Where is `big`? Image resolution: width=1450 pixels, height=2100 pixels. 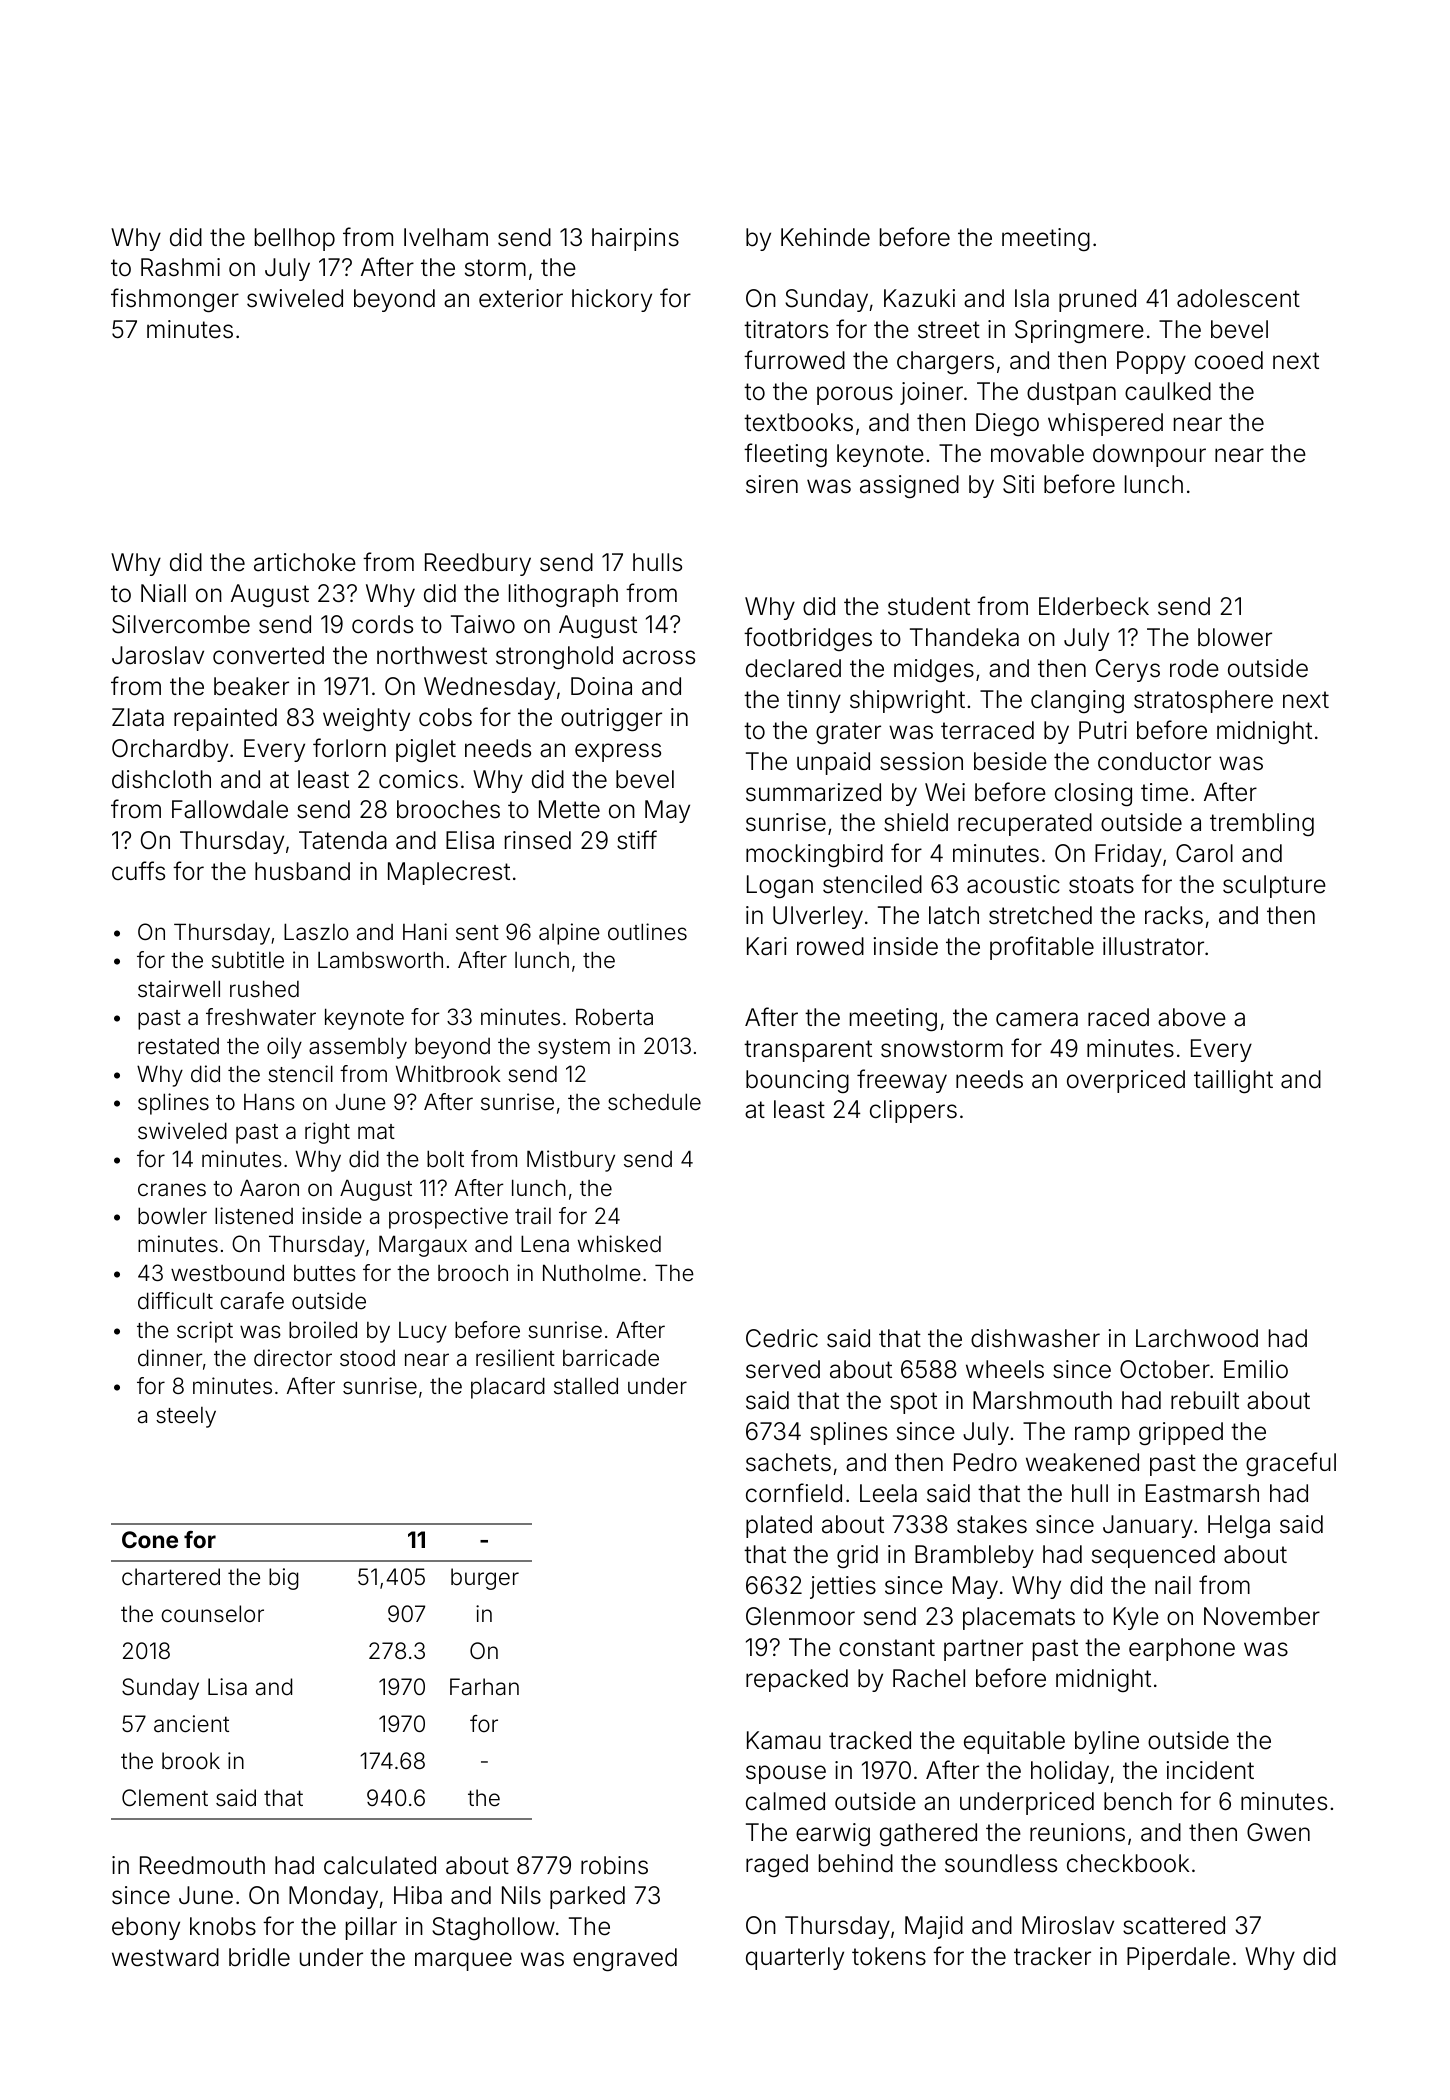 big is located at coordinates (283, 1579).
